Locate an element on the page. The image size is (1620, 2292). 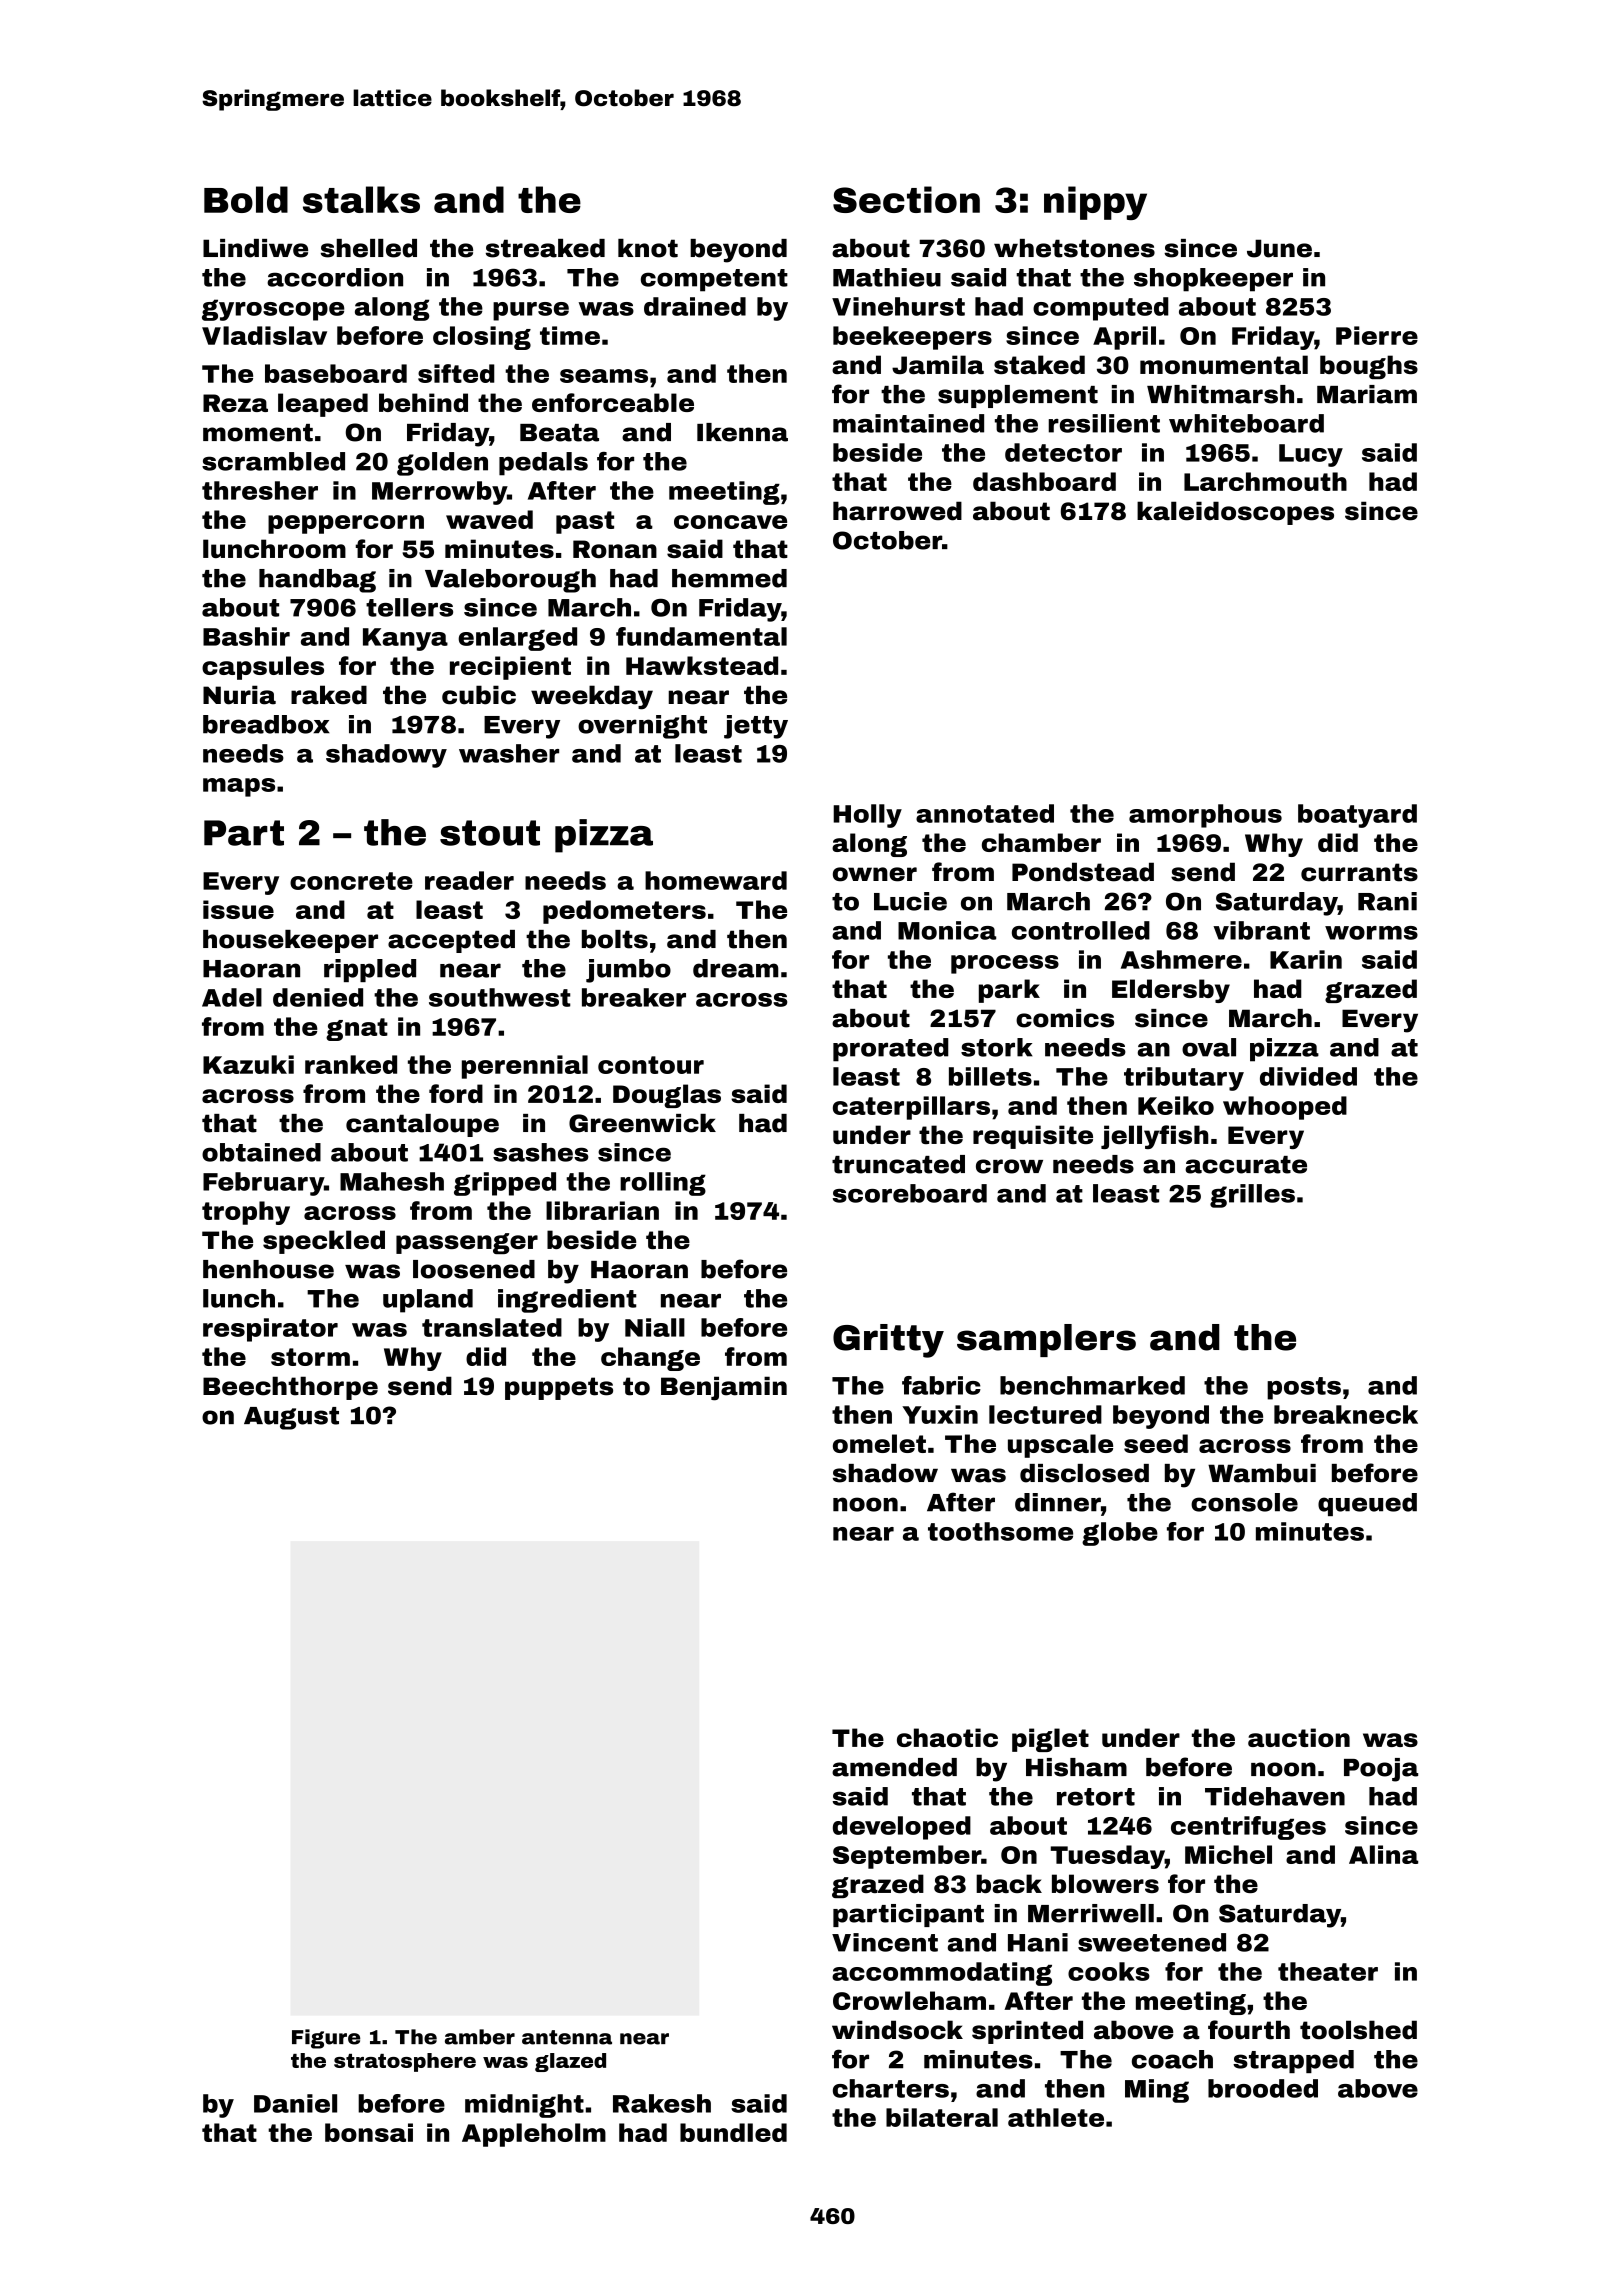
change is located at coordinates (650, 1359).
